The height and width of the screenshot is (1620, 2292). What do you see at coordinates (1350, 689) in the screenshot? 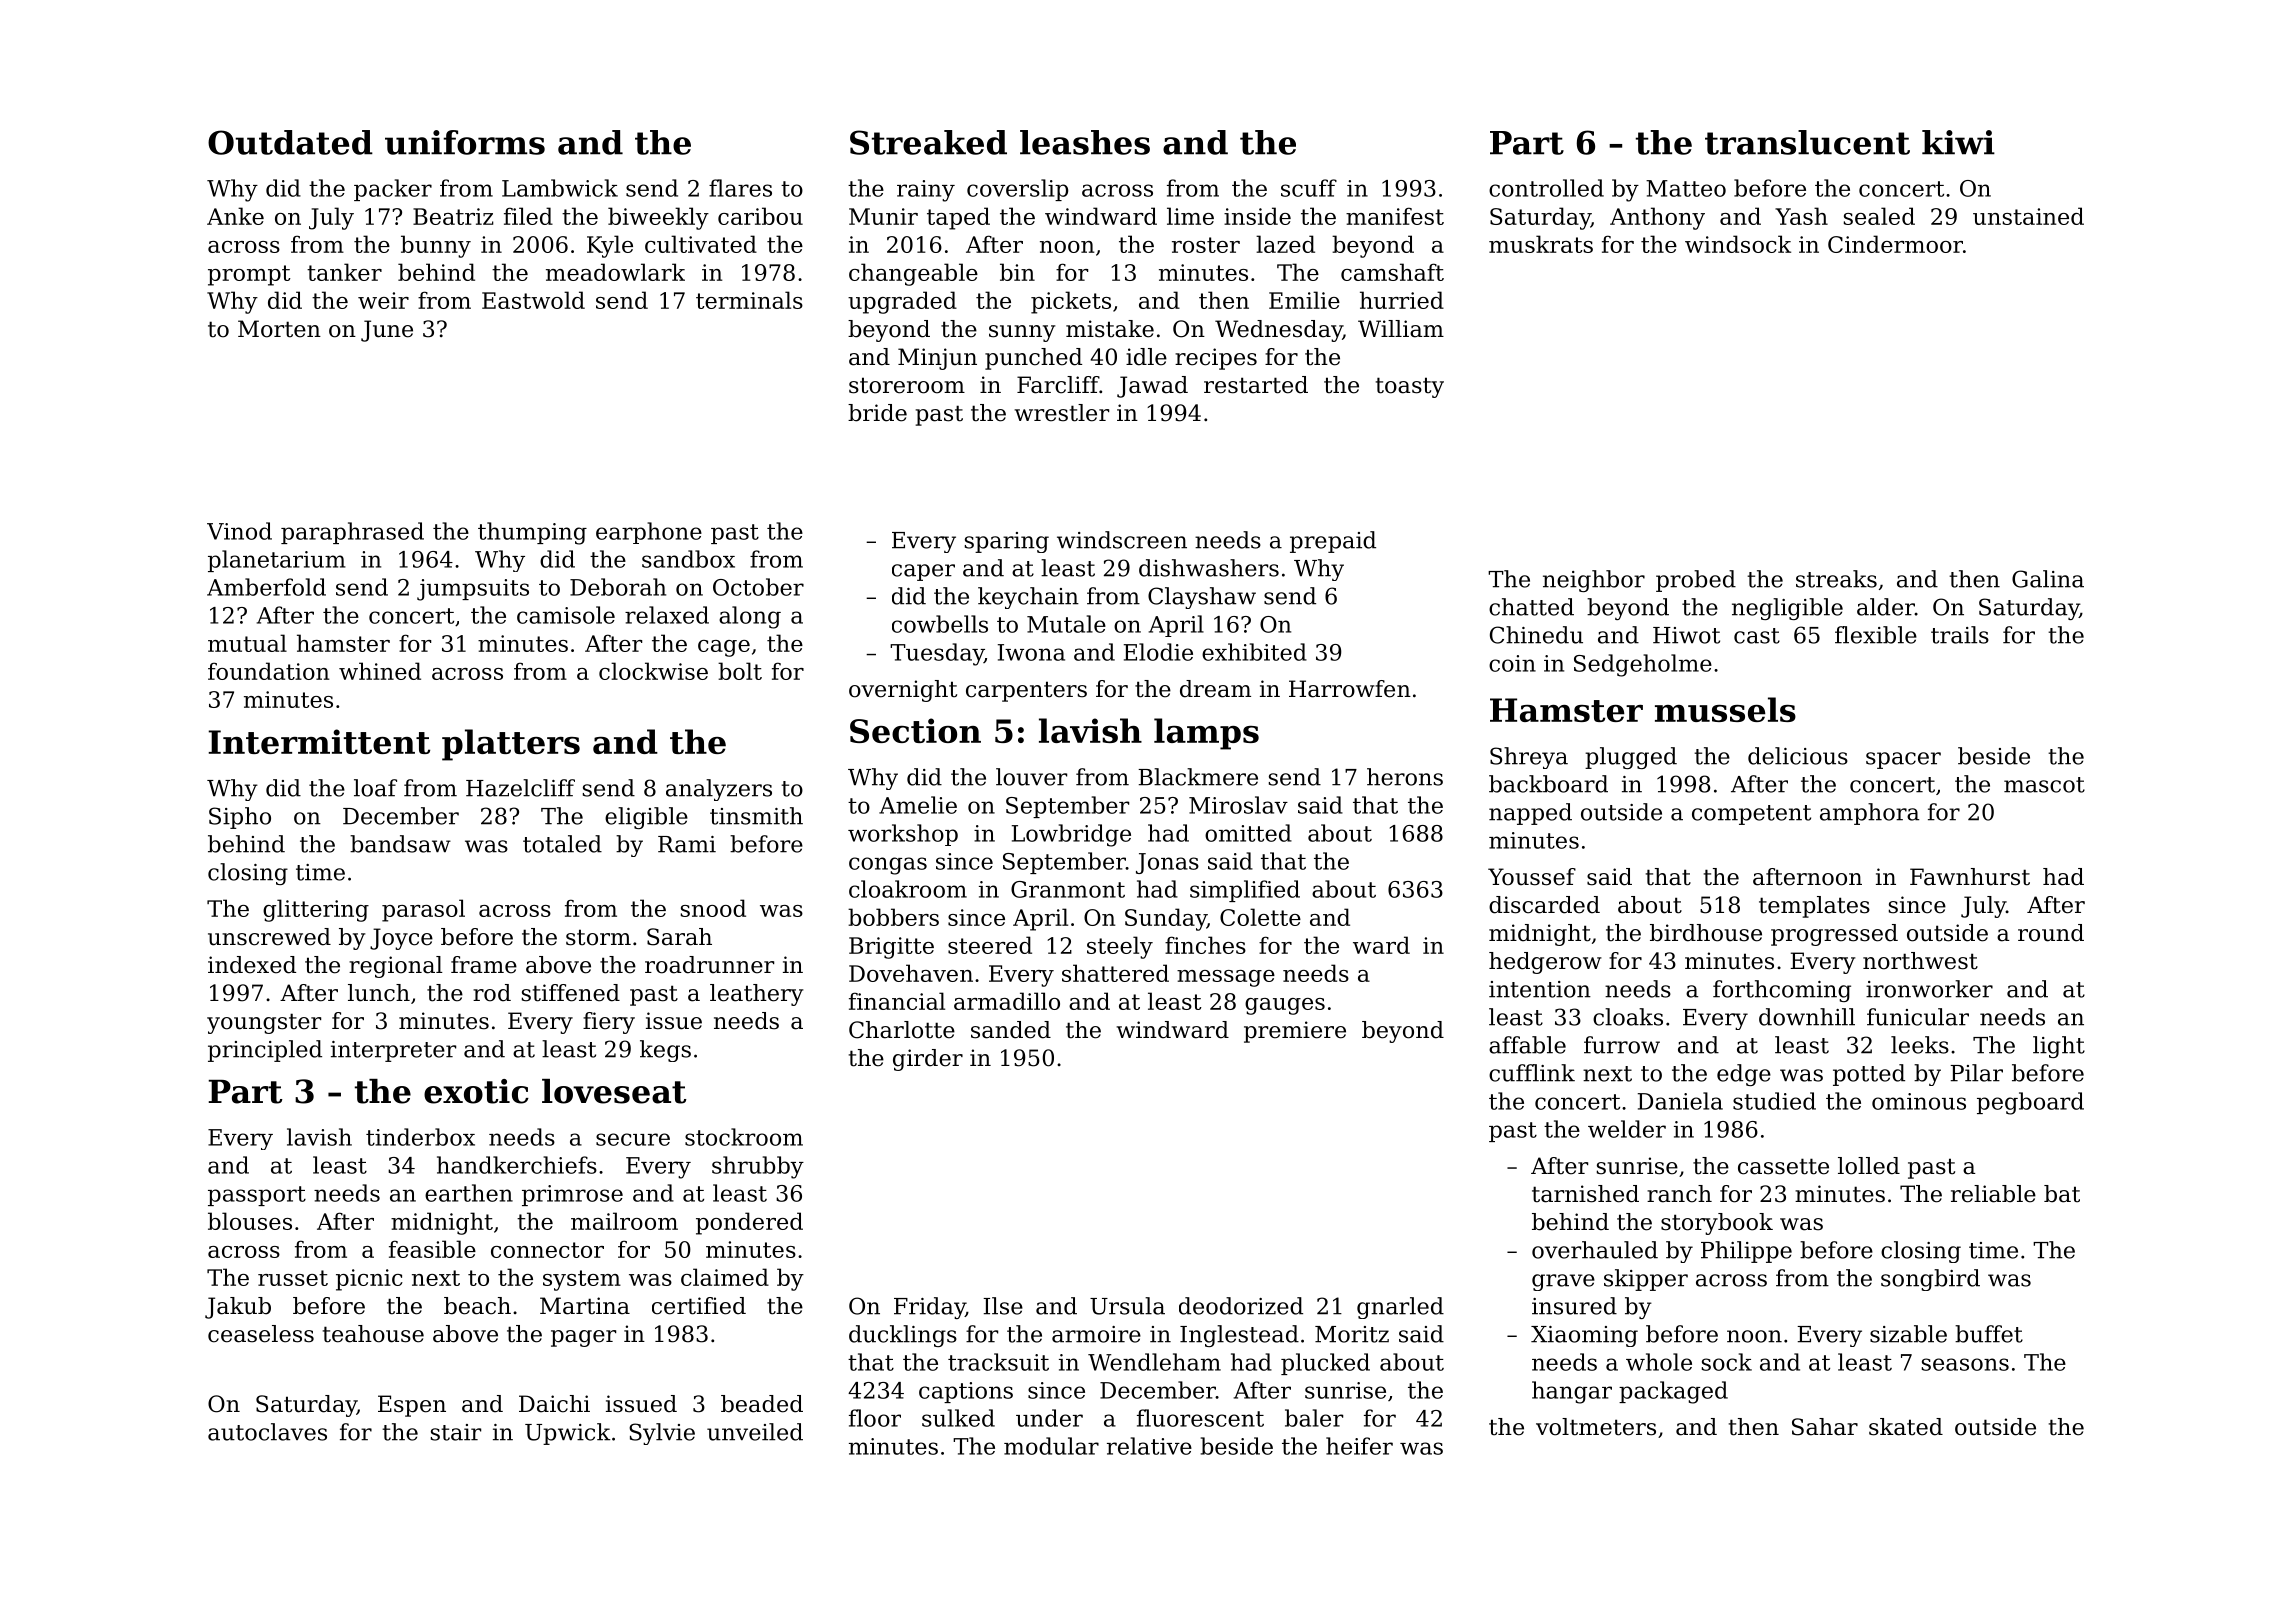
I see `Harrowfen` at bounding box center [1350, 689].
